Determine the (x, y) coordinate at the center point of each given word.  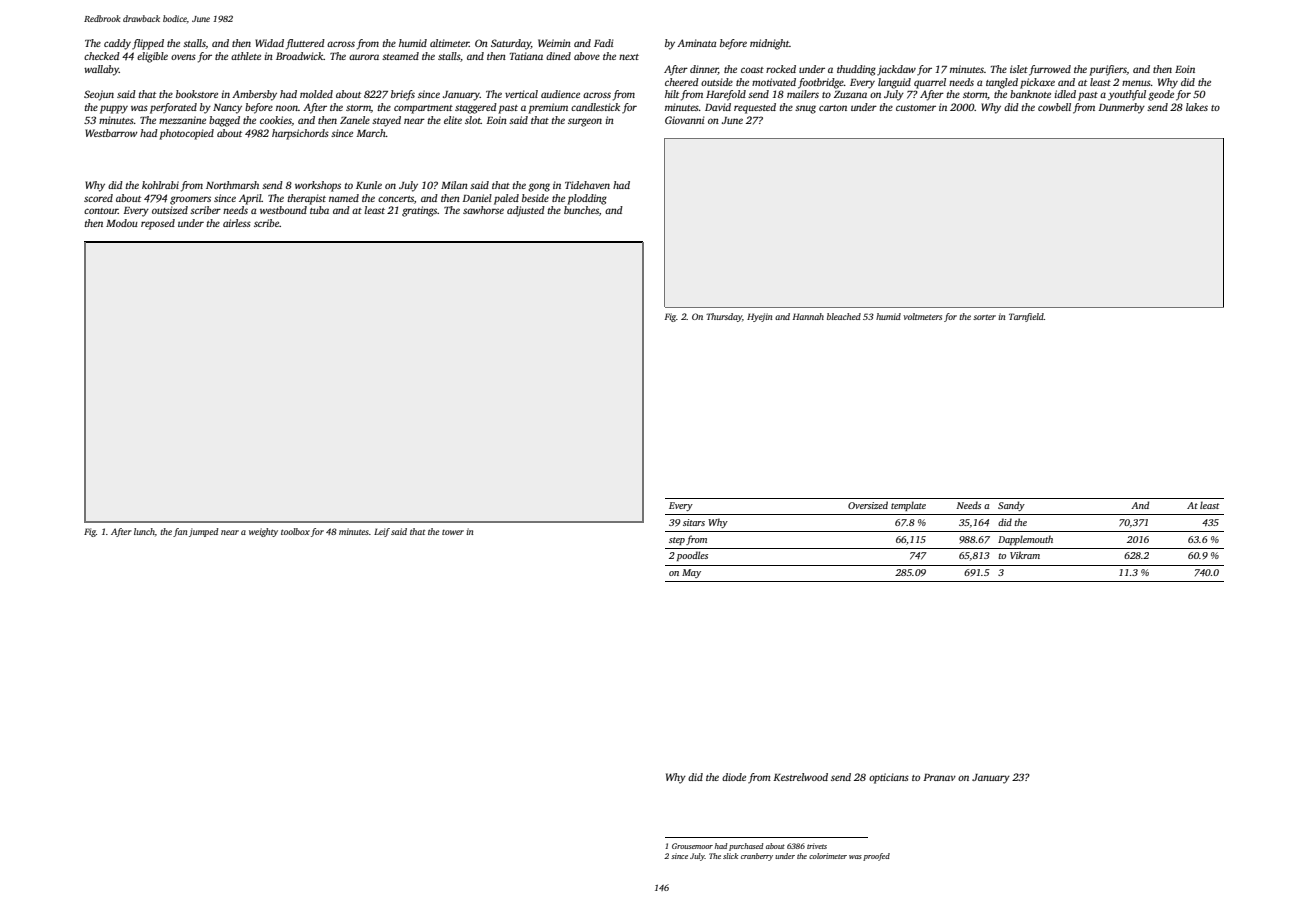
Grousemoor (692, 846)
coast (752, 70)
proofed (876, 857)
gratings (420, 211)
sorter (984, 317)
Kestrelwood (800, 777)
